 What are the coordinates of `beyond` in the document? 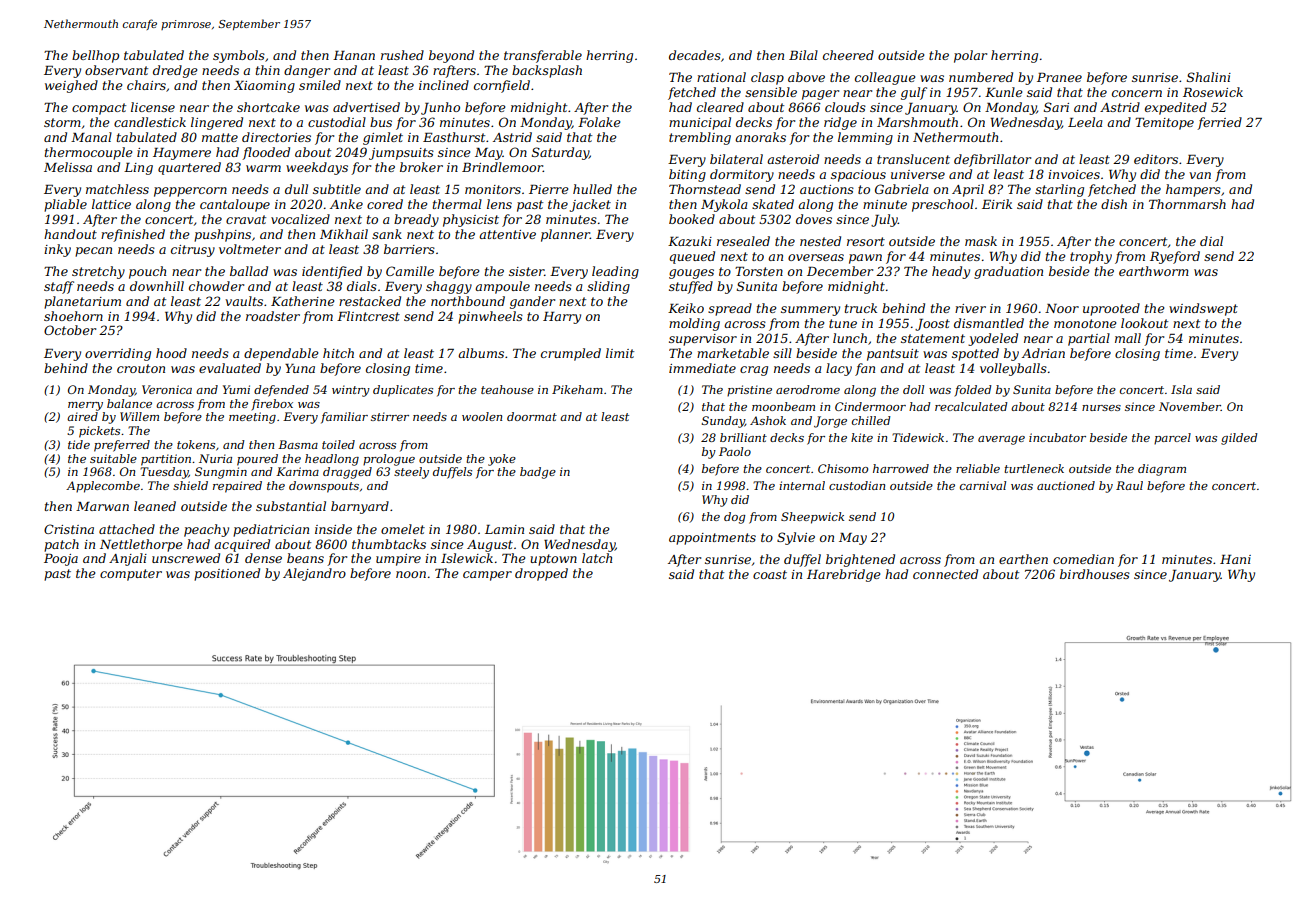 It's located at (451, 56).
